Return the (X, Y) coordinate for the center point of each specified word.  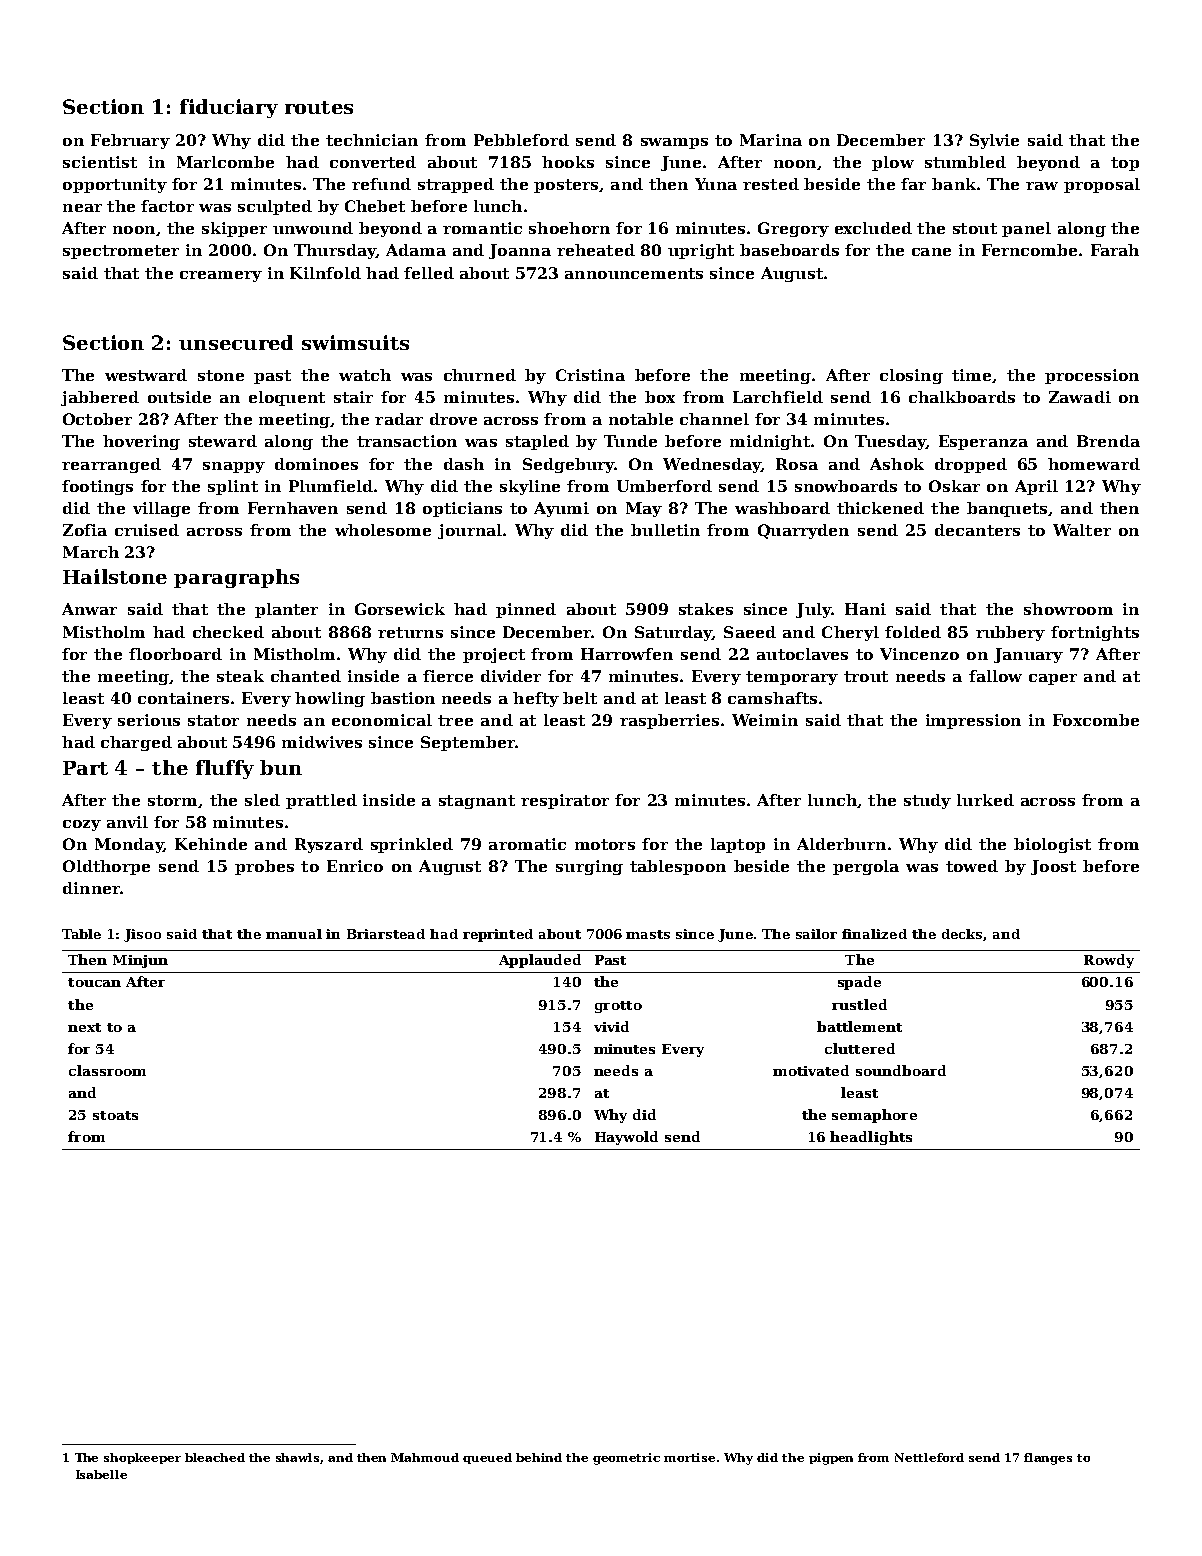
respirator (565, 801)
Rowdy (1109, 961)
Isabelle (101, 1474)
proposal (1102, 185)
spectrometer (121, 252)
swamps (674, 143)
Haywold (626, 1138)
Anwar (89, 609)
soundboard (901, 1070)
